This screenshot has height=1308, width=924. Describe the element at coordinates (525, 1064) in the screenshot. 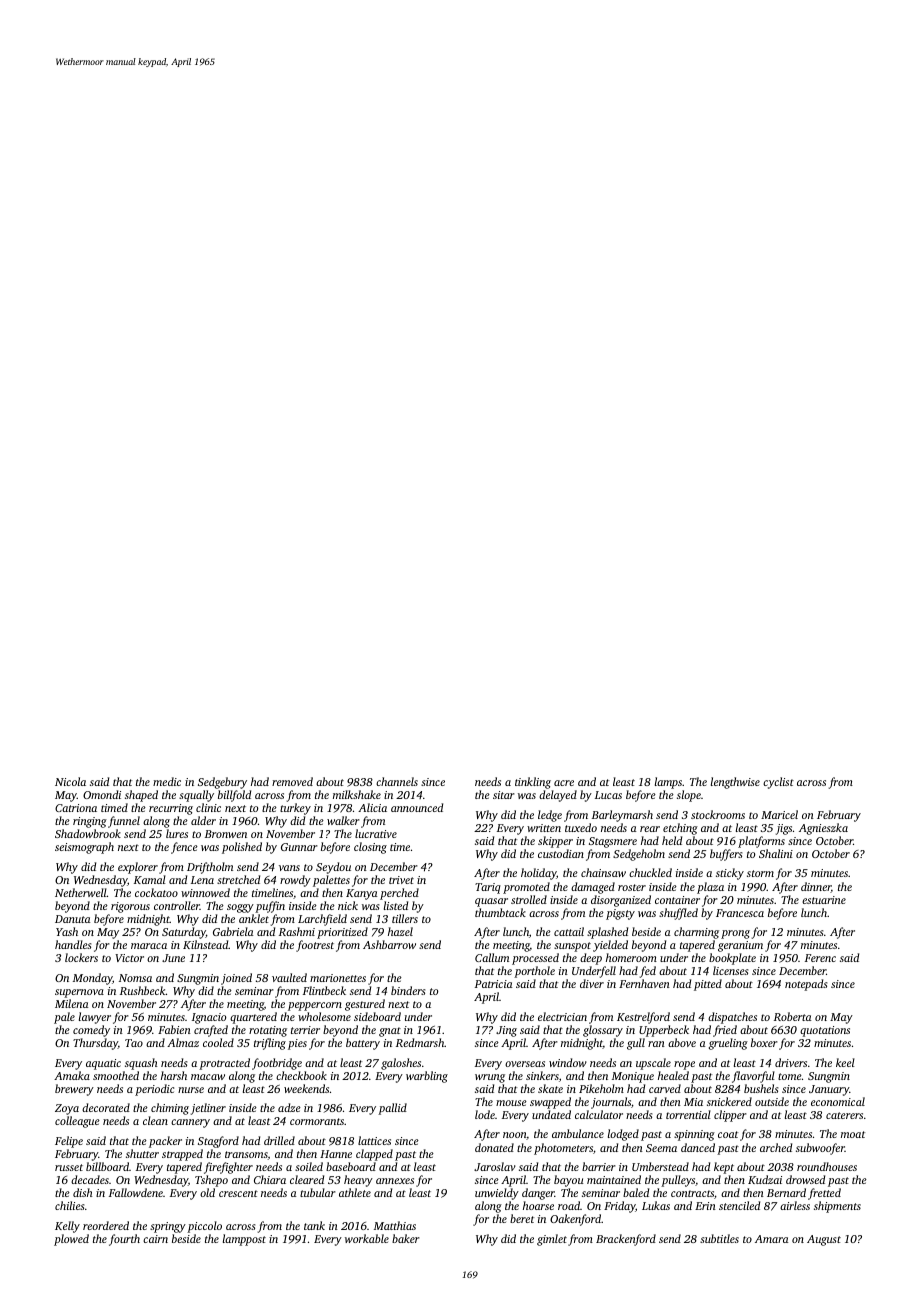

I see `overseas` at that location.
